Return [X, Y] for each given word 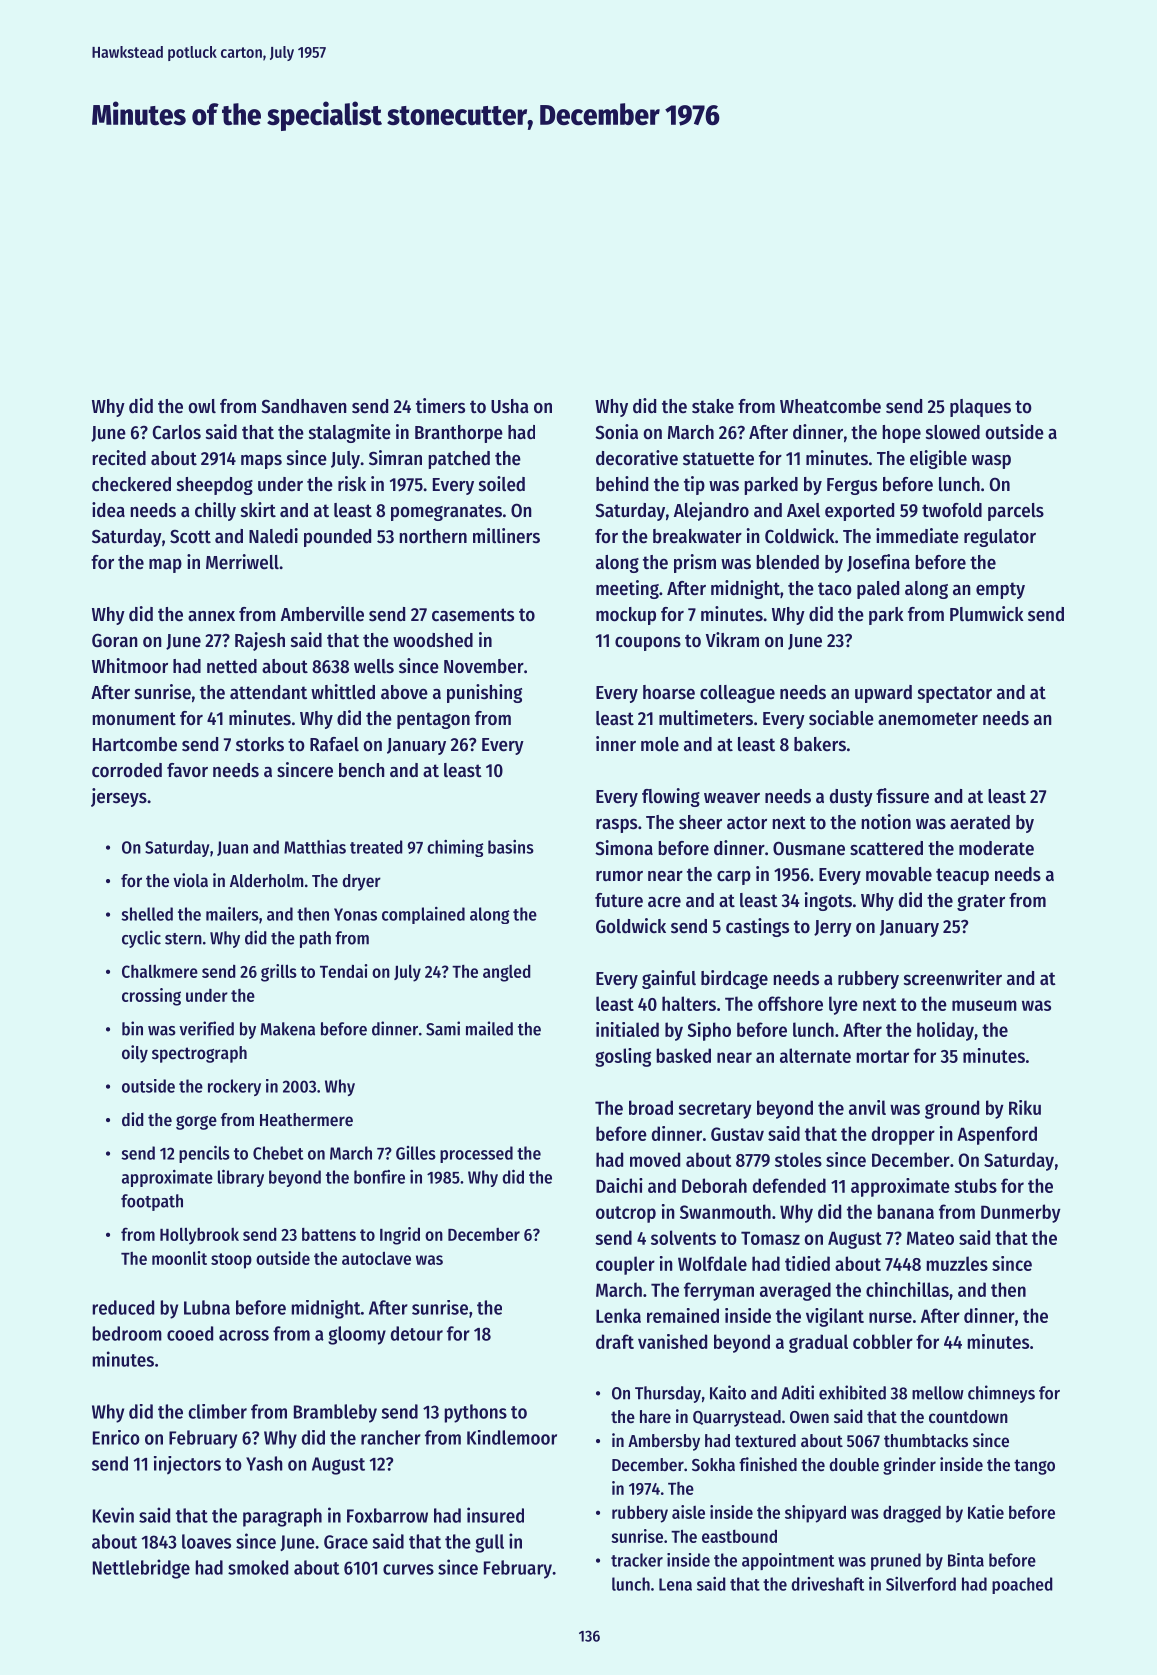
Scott [190, 536]
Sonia [616, 432]
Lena [675, 1584]
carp [734, 878]
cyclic [141, 939]
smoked [258, 1567]
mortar [882, 1056]
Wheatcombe [830, 406]
